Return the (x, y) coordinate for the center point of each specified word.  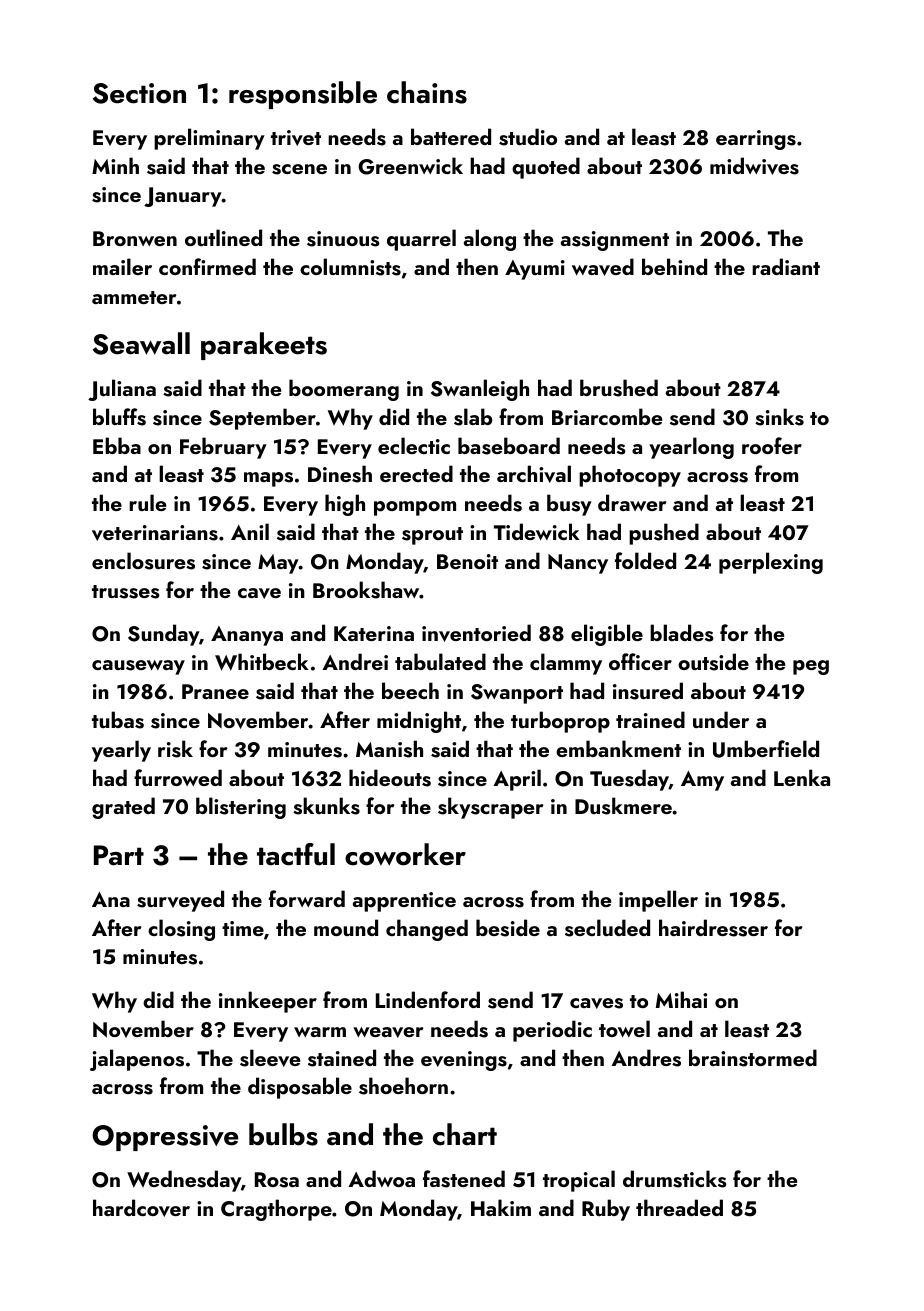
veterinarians (155, 533)
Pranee (215, 691)
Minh (115, 165)
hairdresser (713, 928)
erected (416, 473)
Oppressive (165, 1138)
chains (427, 92)
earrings (756, 140)
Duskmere (623, 806)
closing (181, 930)
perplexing (771, 563)
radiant (786, 266)
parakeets (264, 346)
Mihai (681, 999)
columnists (350, 267)
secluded (607, 928)
